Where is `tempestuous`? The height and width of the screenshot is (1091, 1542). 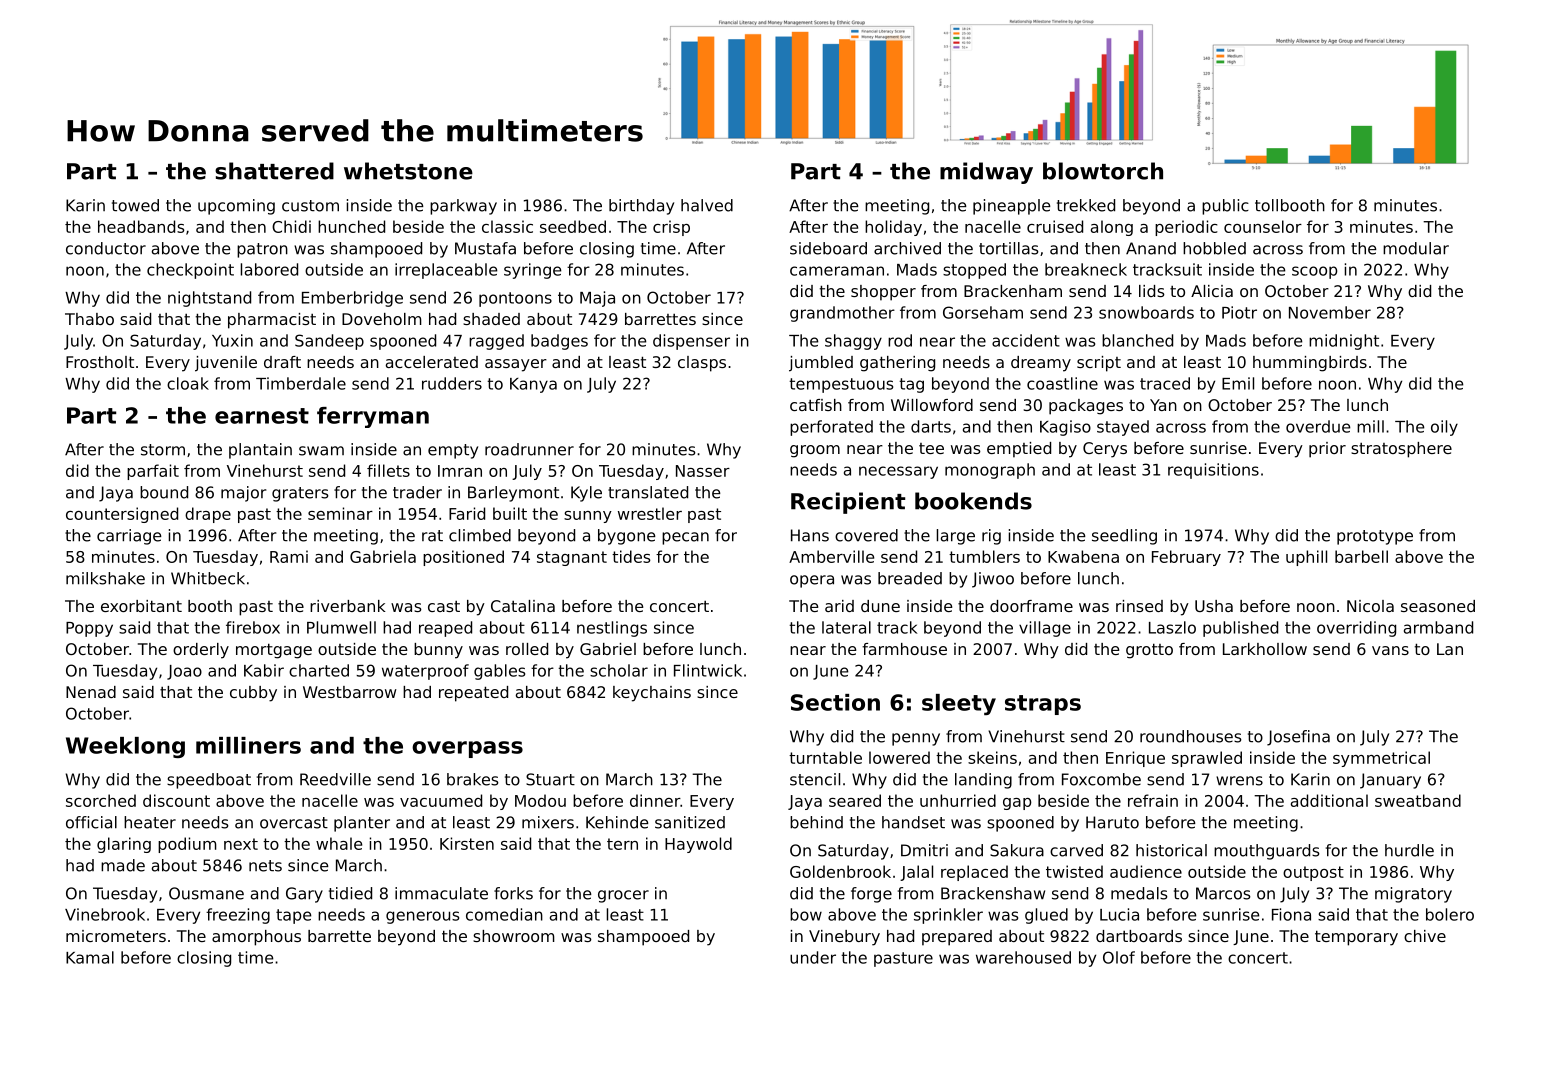 tempestuous is located at coordinates (841, 385).
